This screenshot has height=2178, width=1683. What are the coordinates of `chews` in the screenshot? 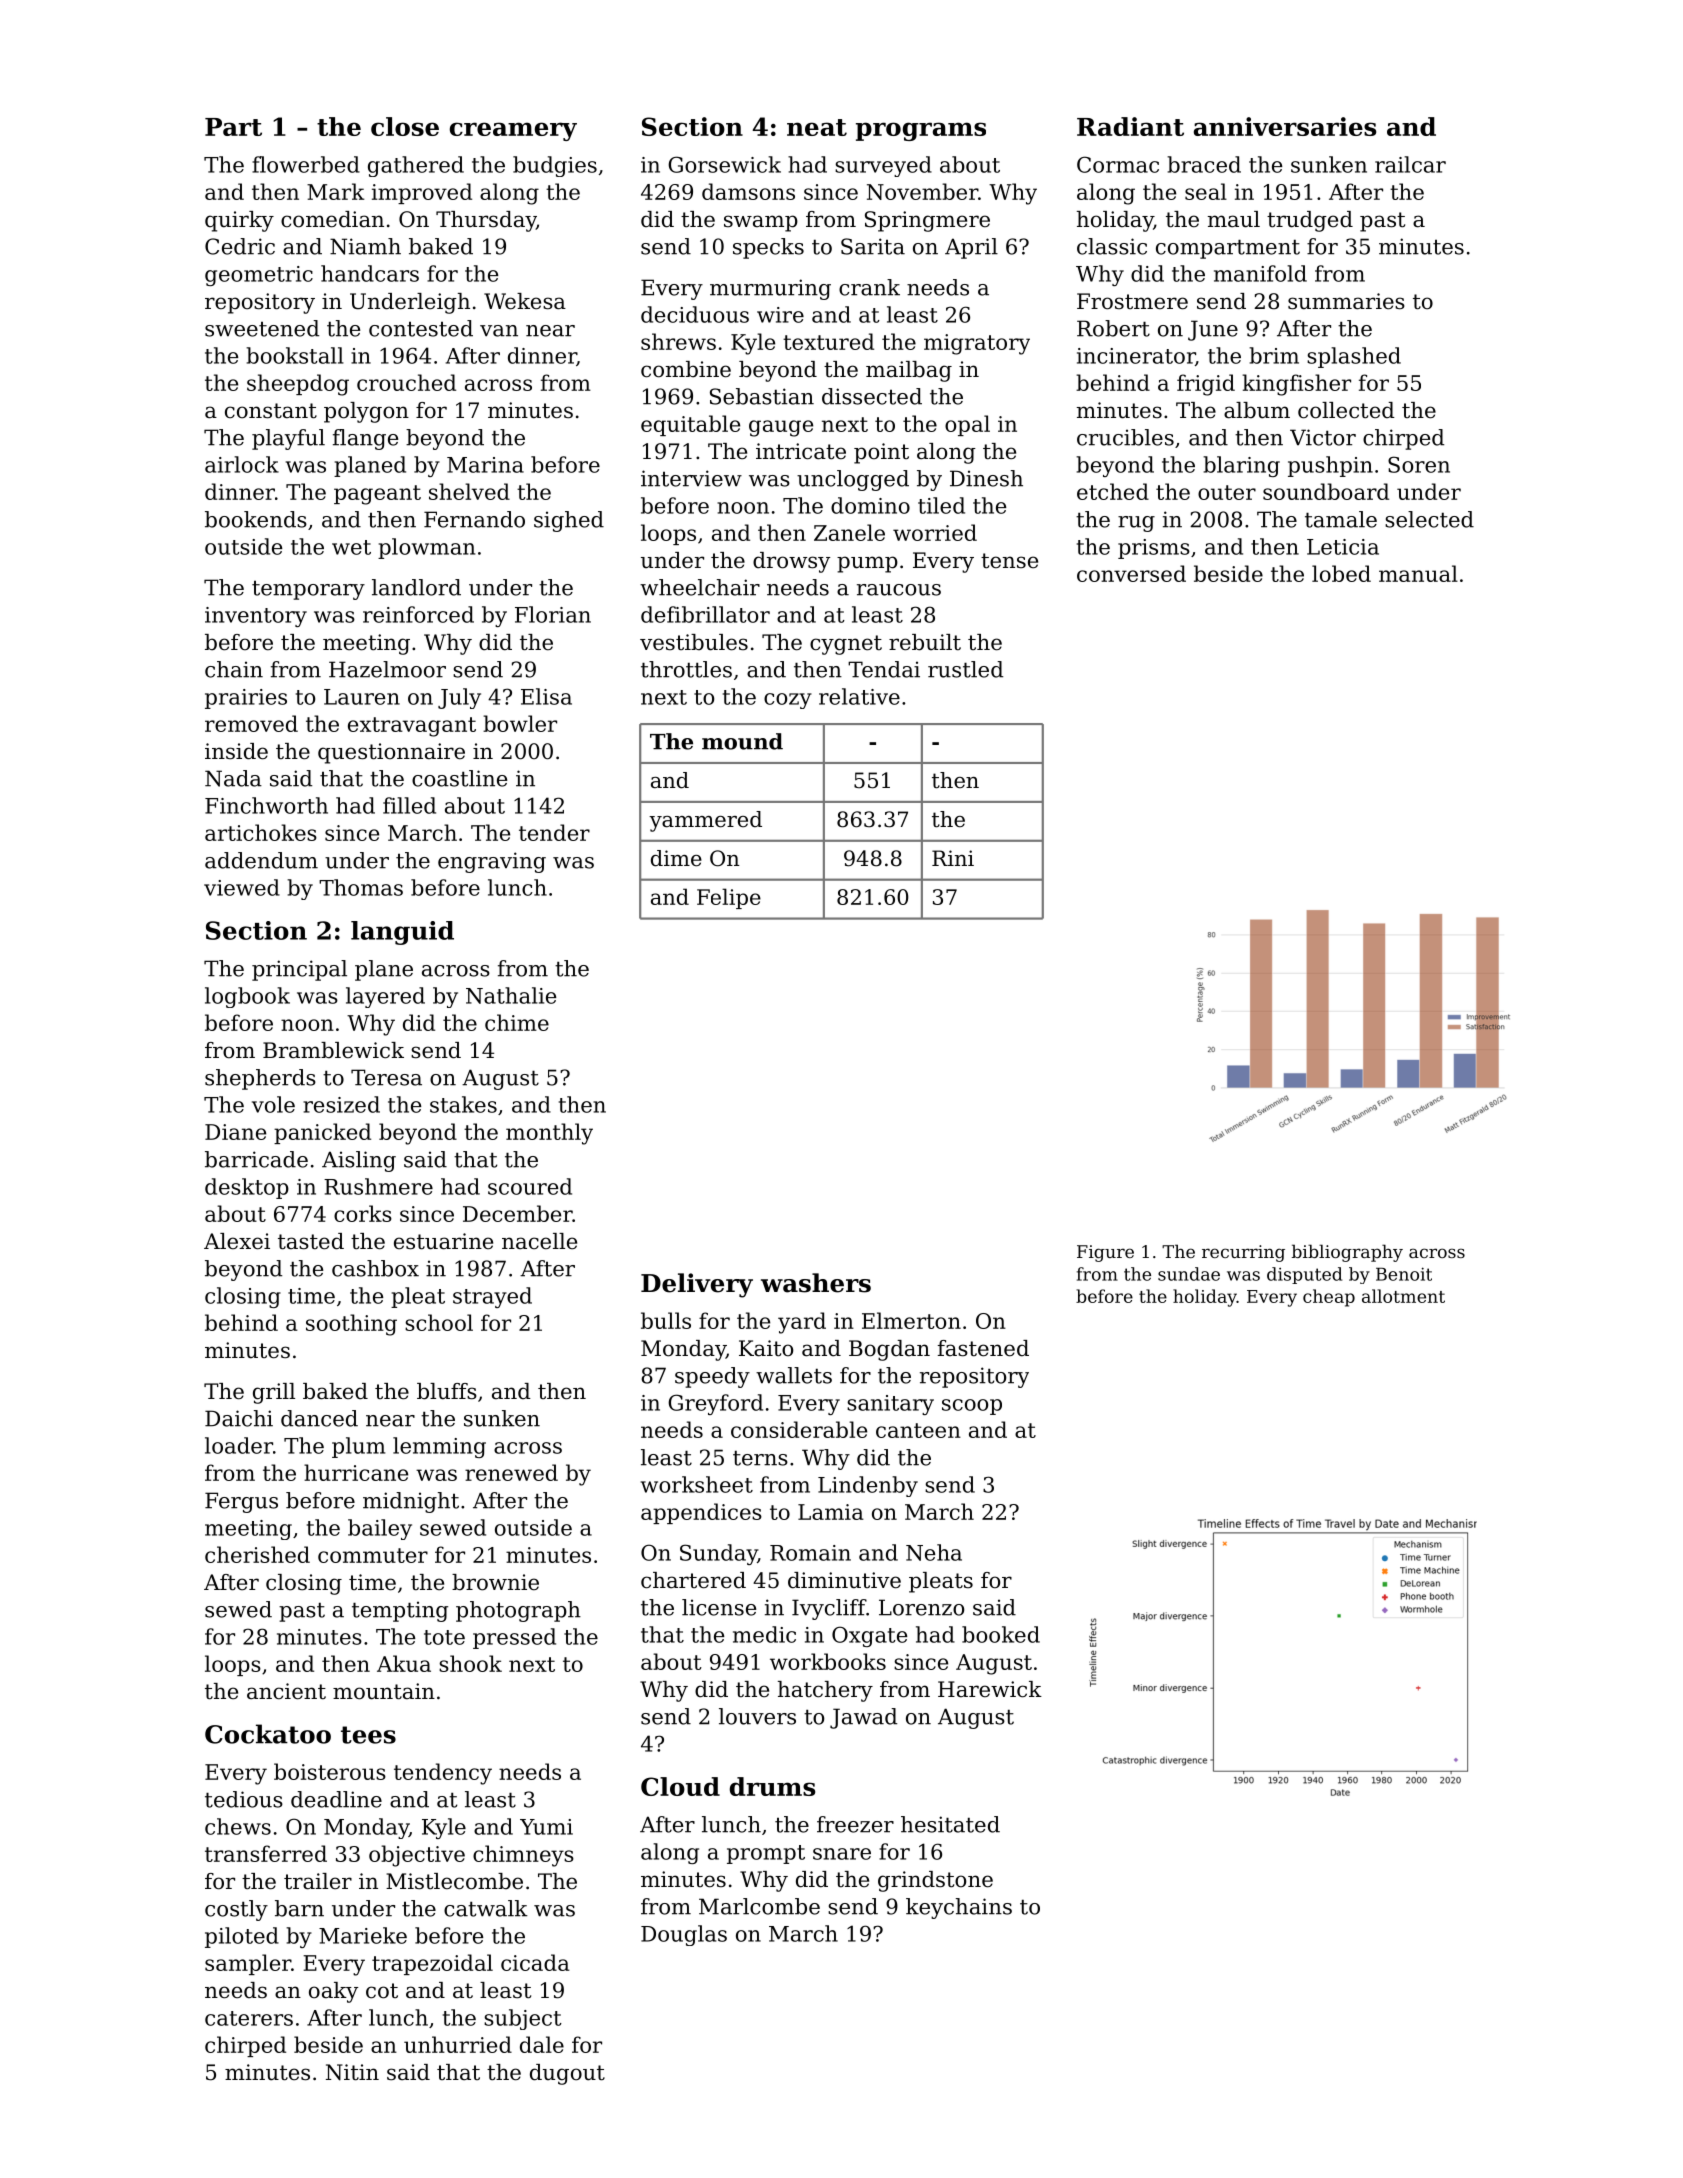 It's located at (238, 1826).
